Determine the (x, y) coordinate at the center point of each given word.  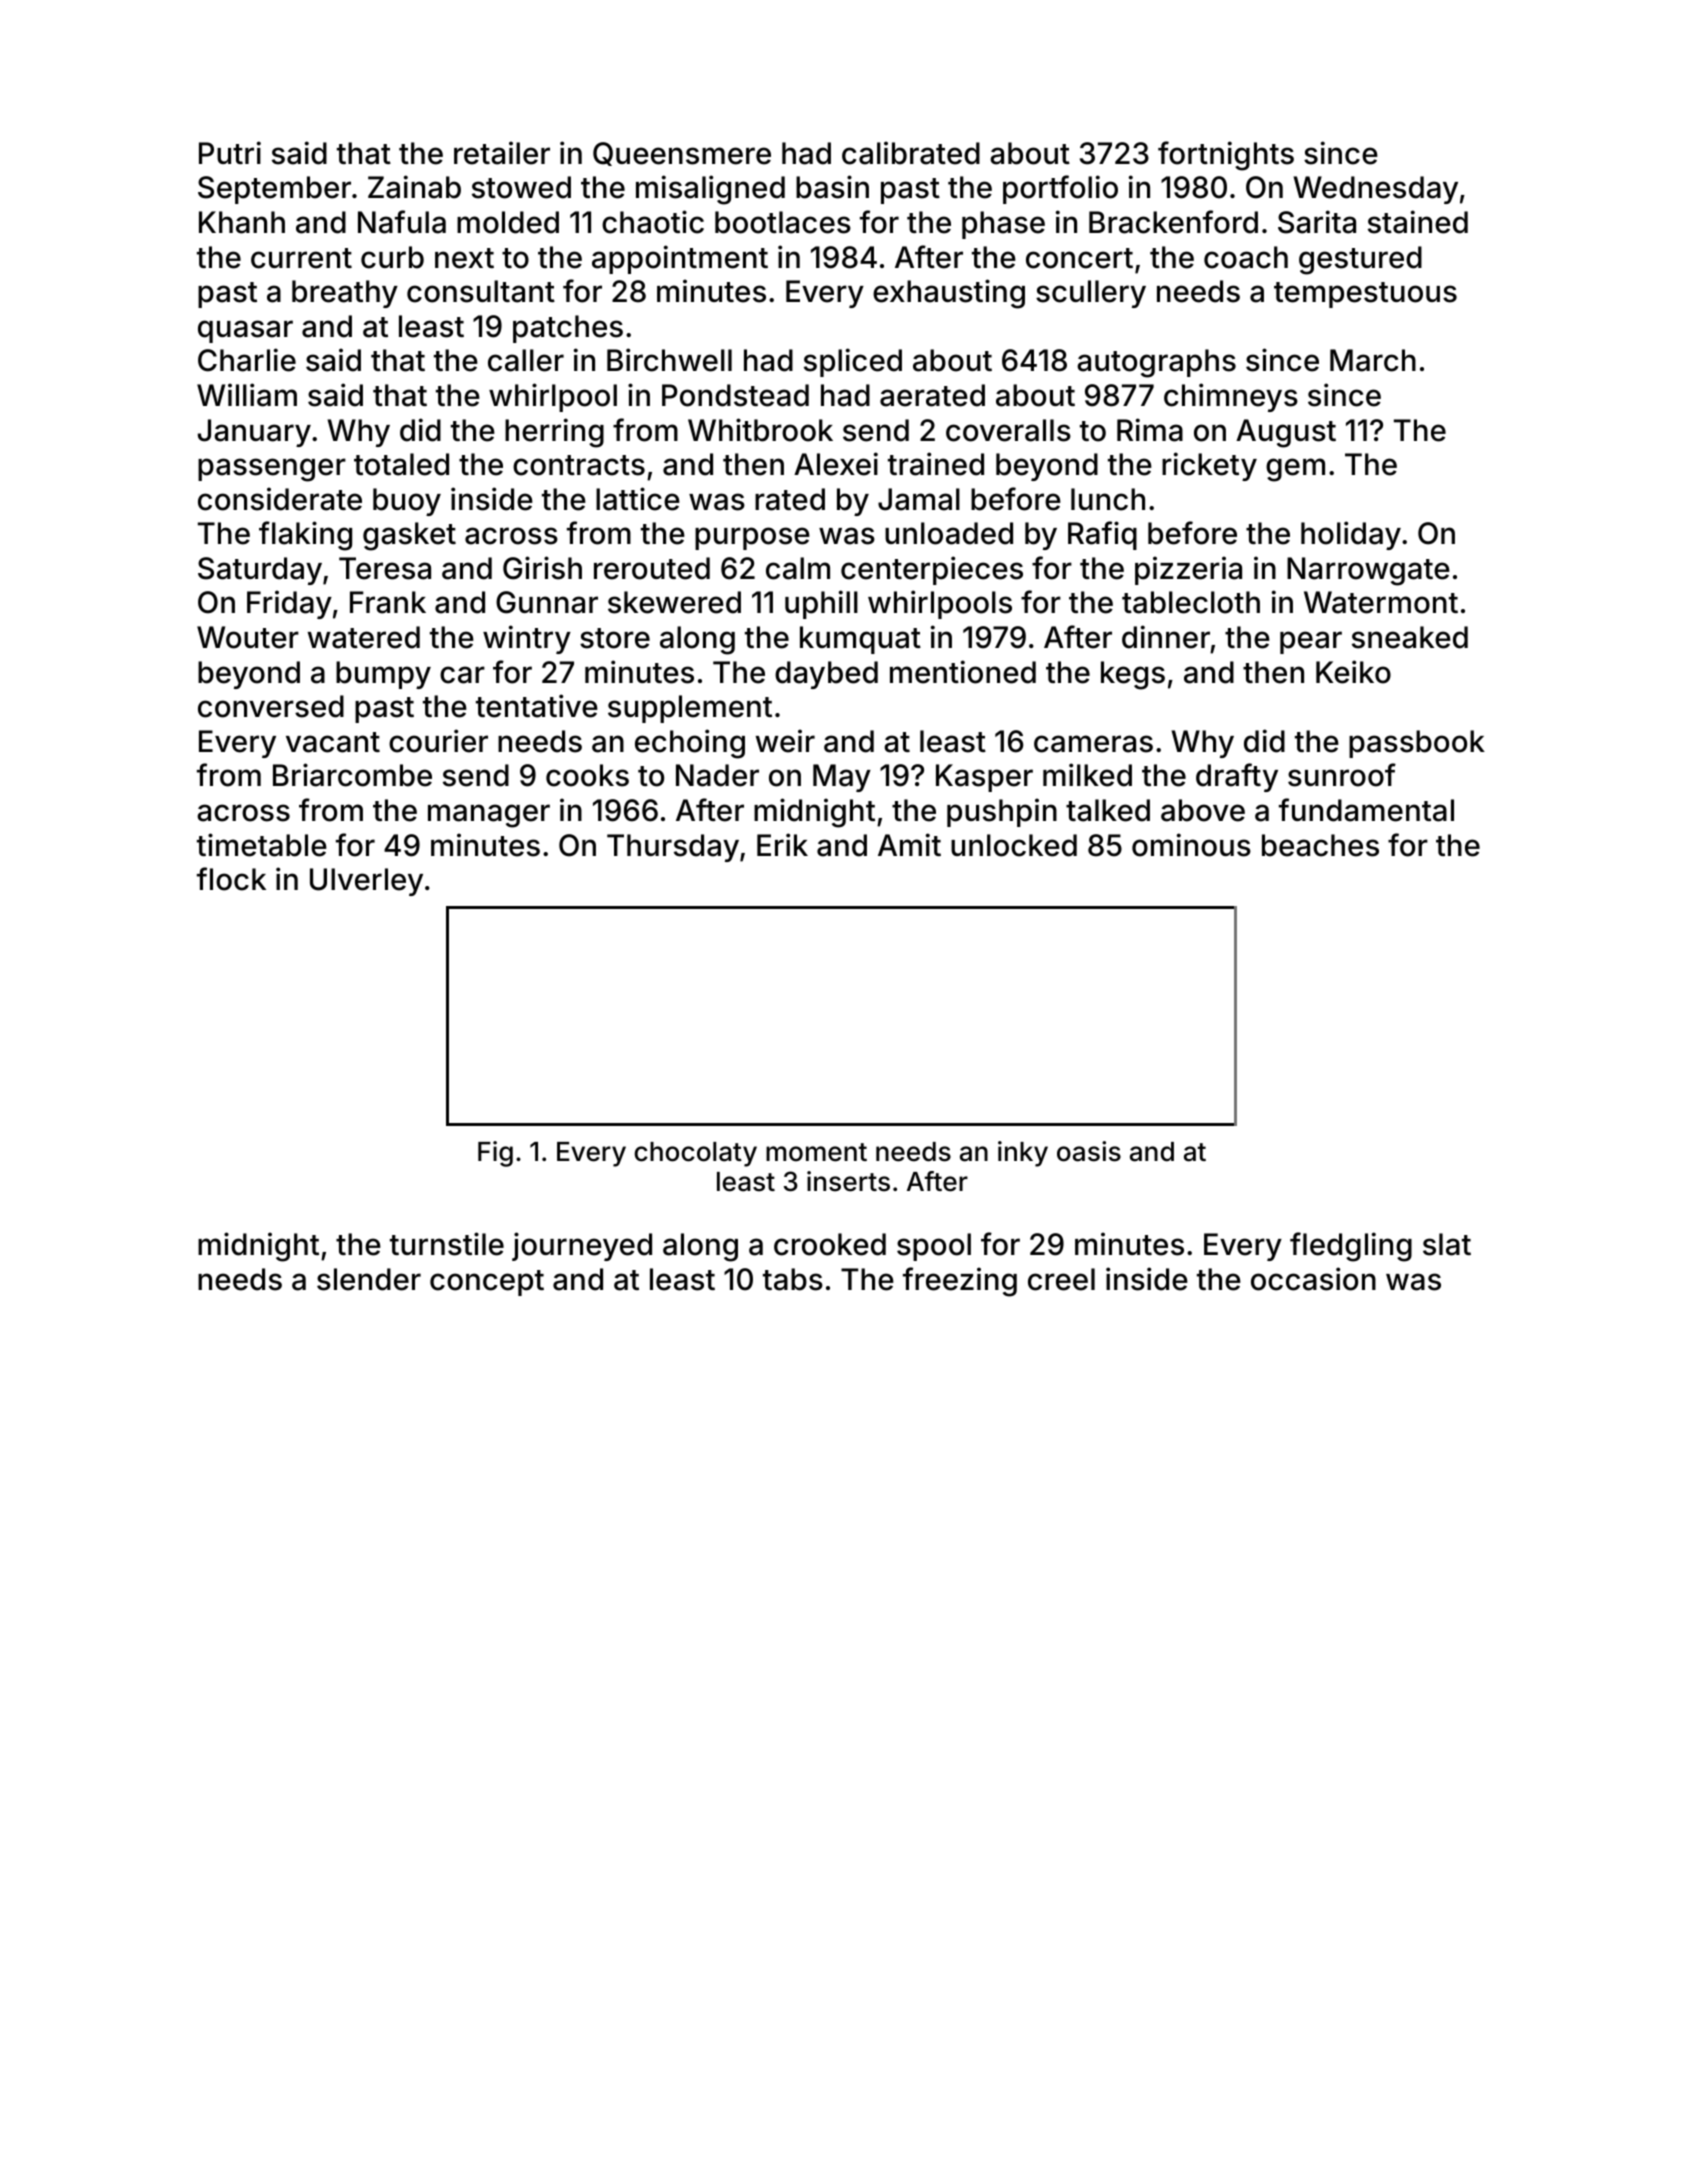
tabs (793, 1279)
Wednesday (1376, 190)
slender (369, 1279)
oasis (1089, 1151)
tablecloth (1191, 602)
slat (1447, 1244)
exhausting (949, 294)
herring (554, 433)
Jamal (919, 499)
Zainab (414, 187)
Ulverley (366, 882)
